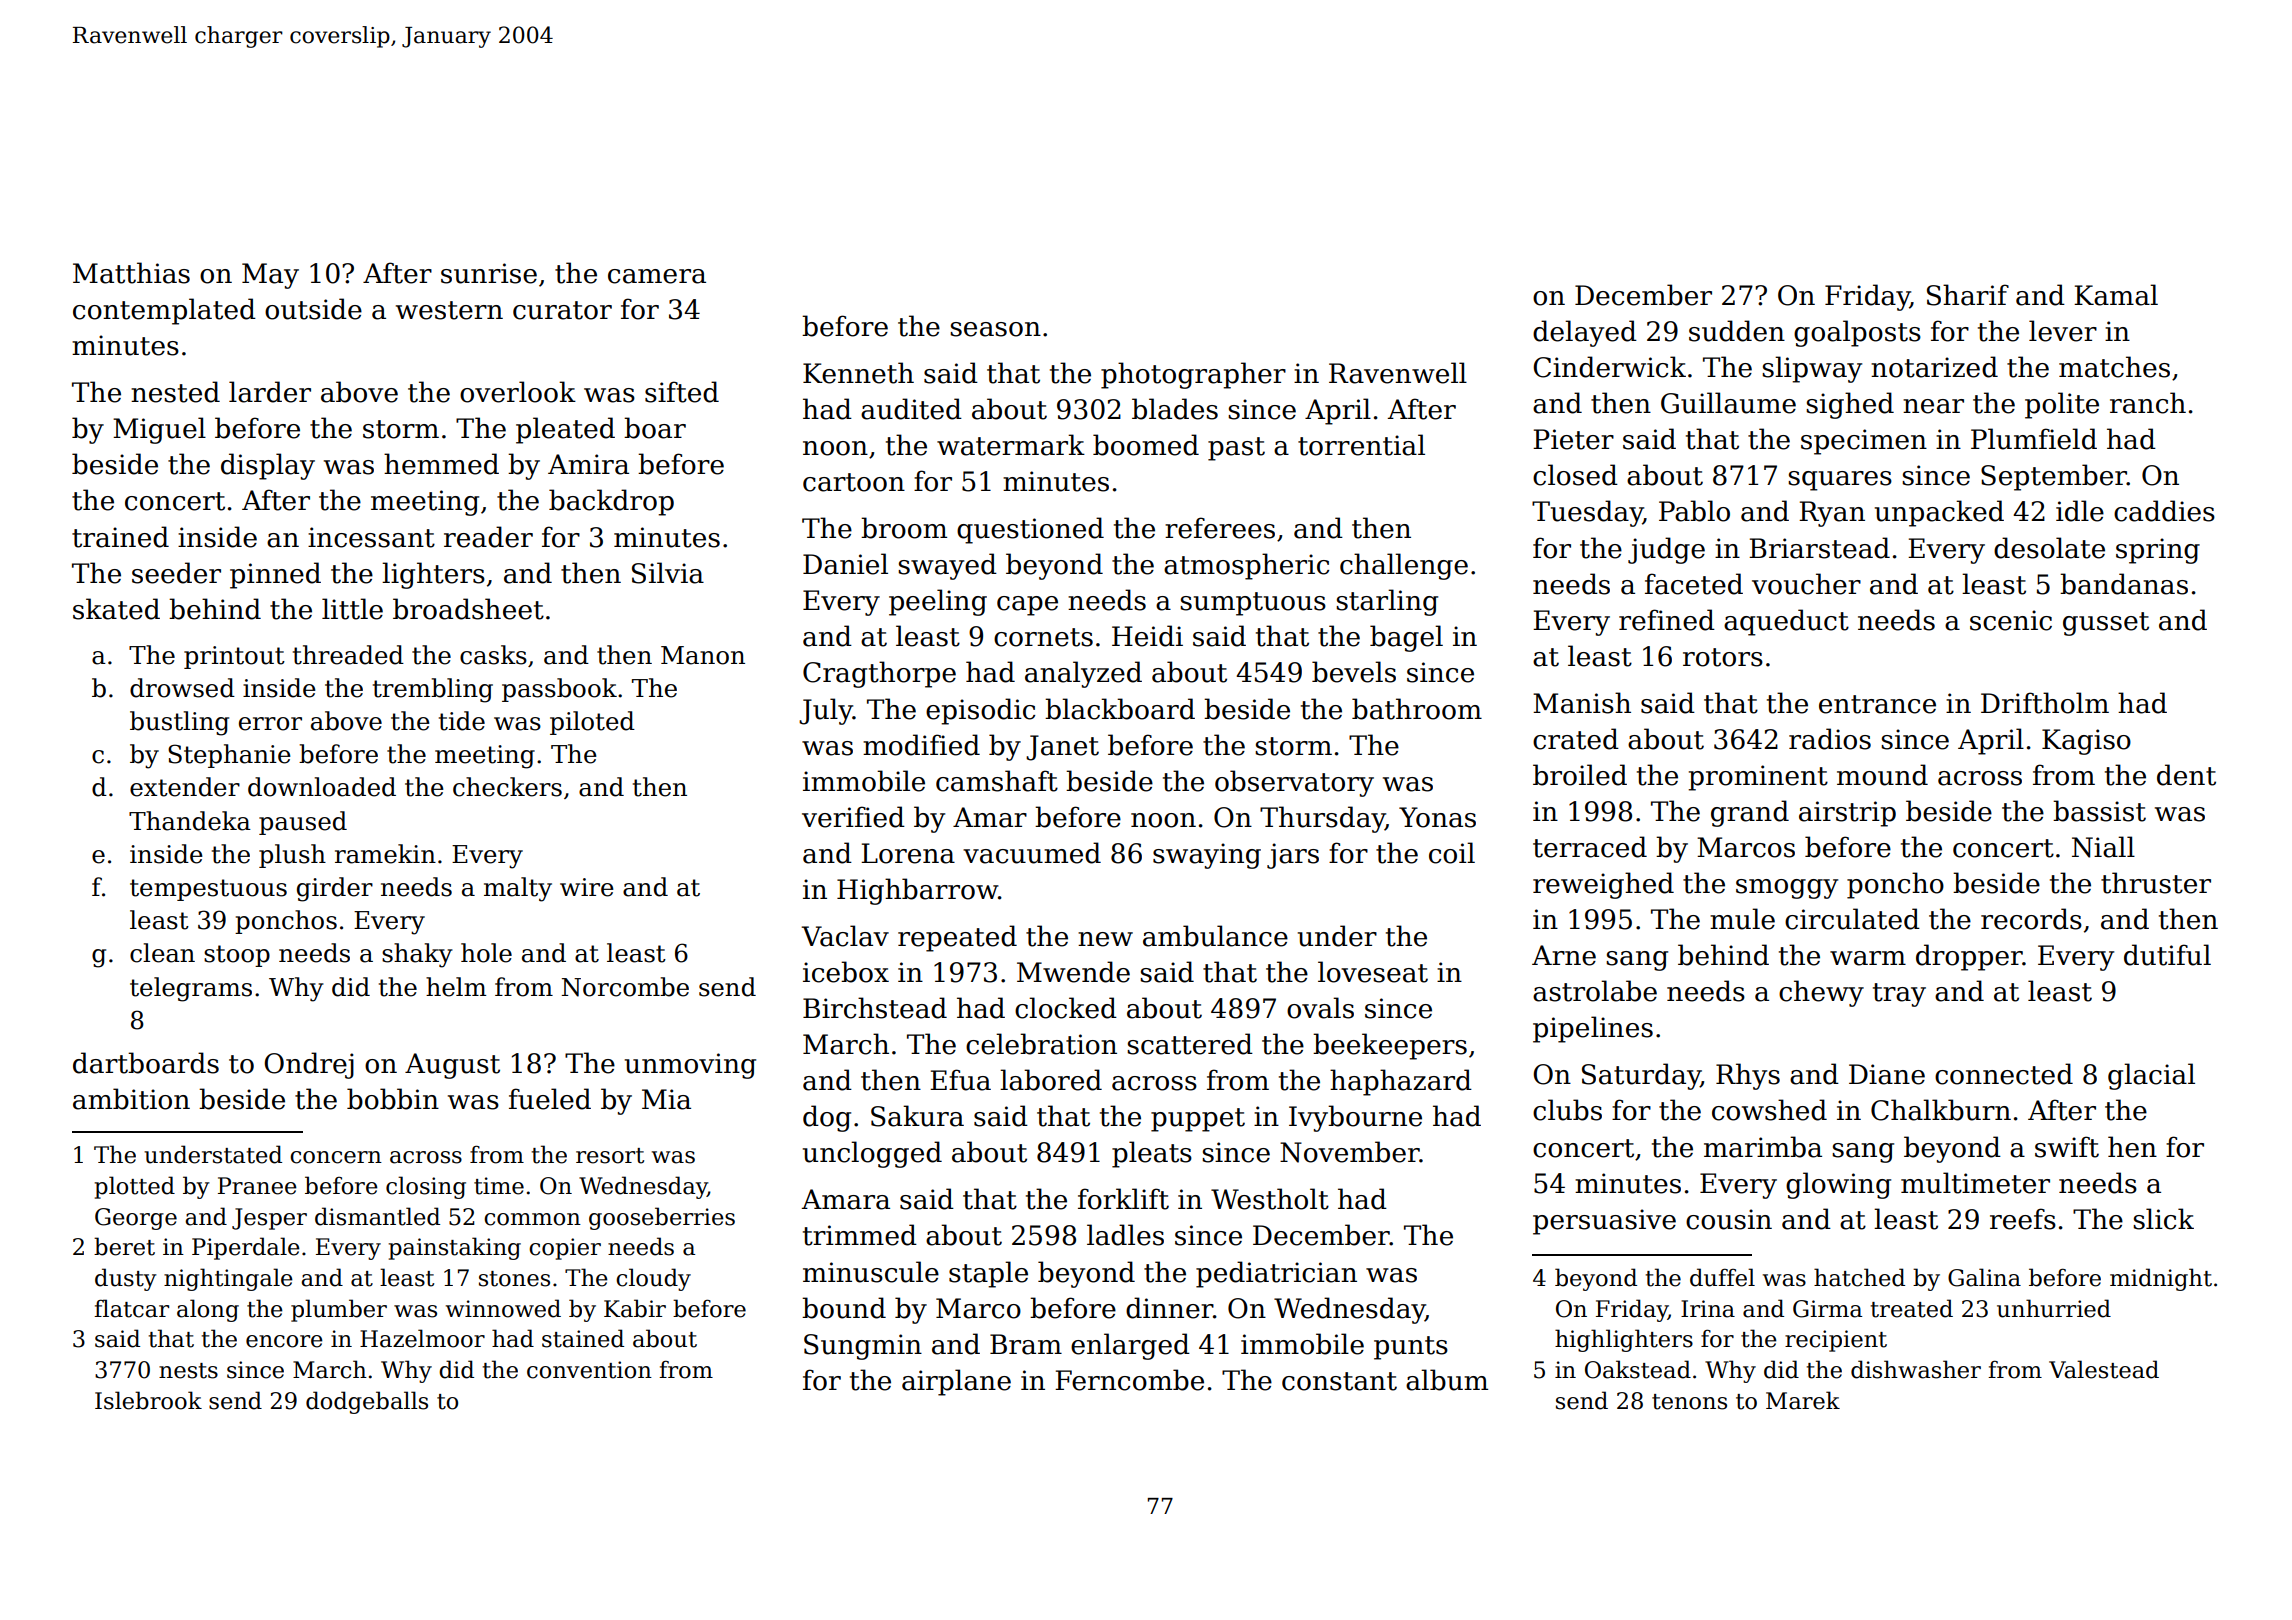 This page has height=1620, width=2292. What do you see at coordinates (489, 273) in the page?
I see `sunrise` at bounding box center [489, 273].
